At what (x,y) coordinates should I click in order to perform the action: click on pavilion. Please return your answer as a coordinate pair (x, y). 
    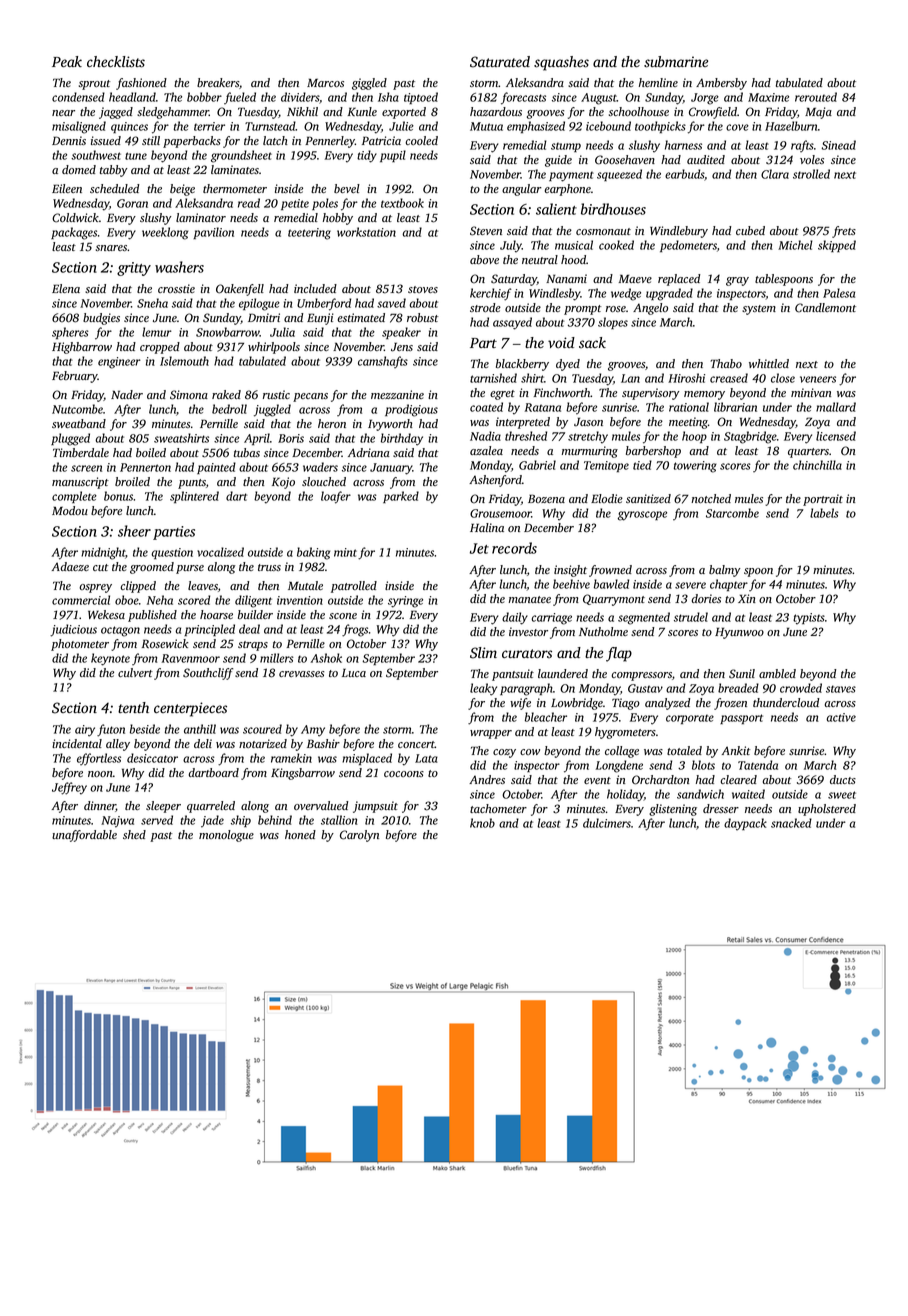
    Looking at the image, I should click on (213, 233).
